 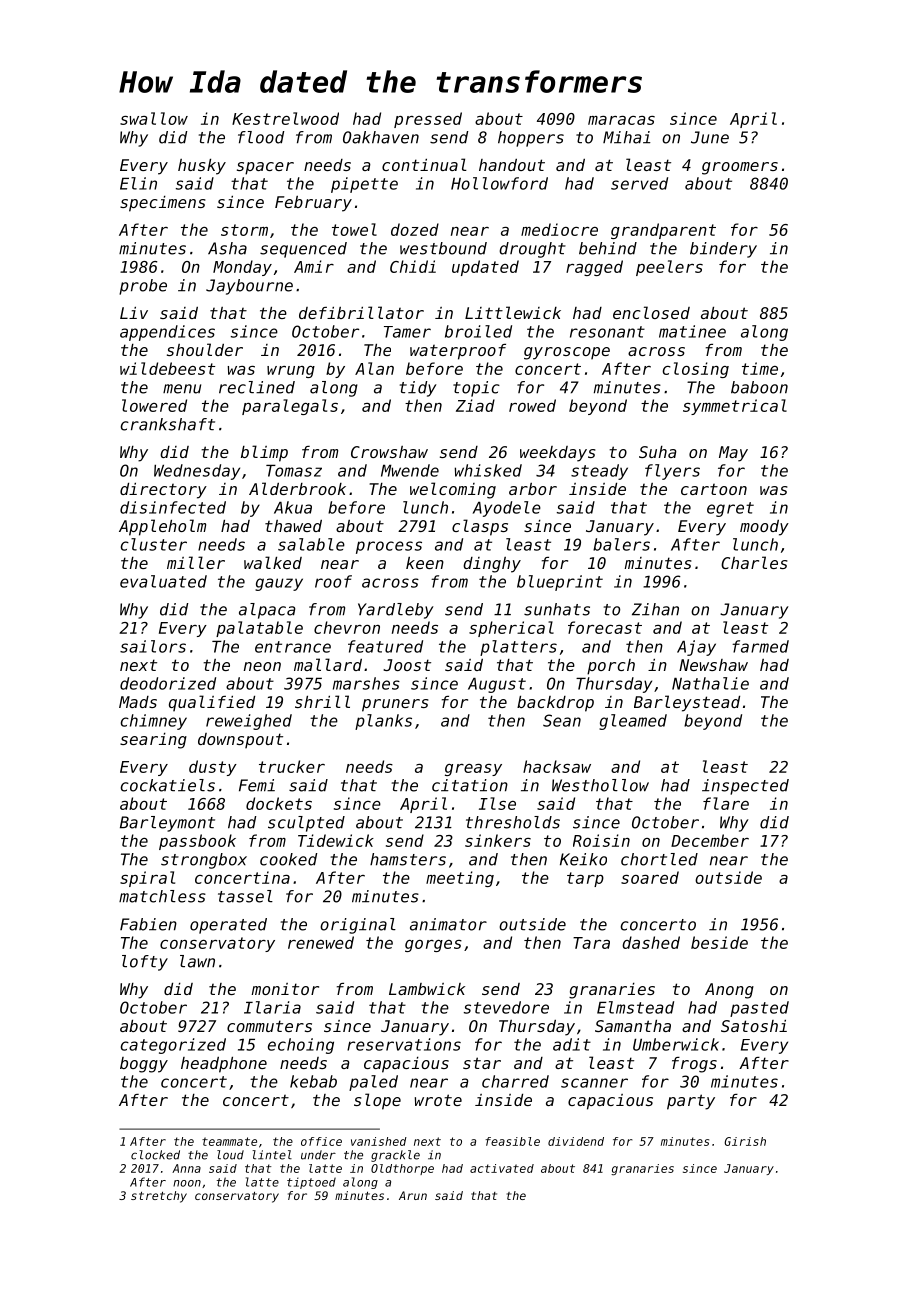 I want to click on Barleymont, so click(x=167, y=824).
